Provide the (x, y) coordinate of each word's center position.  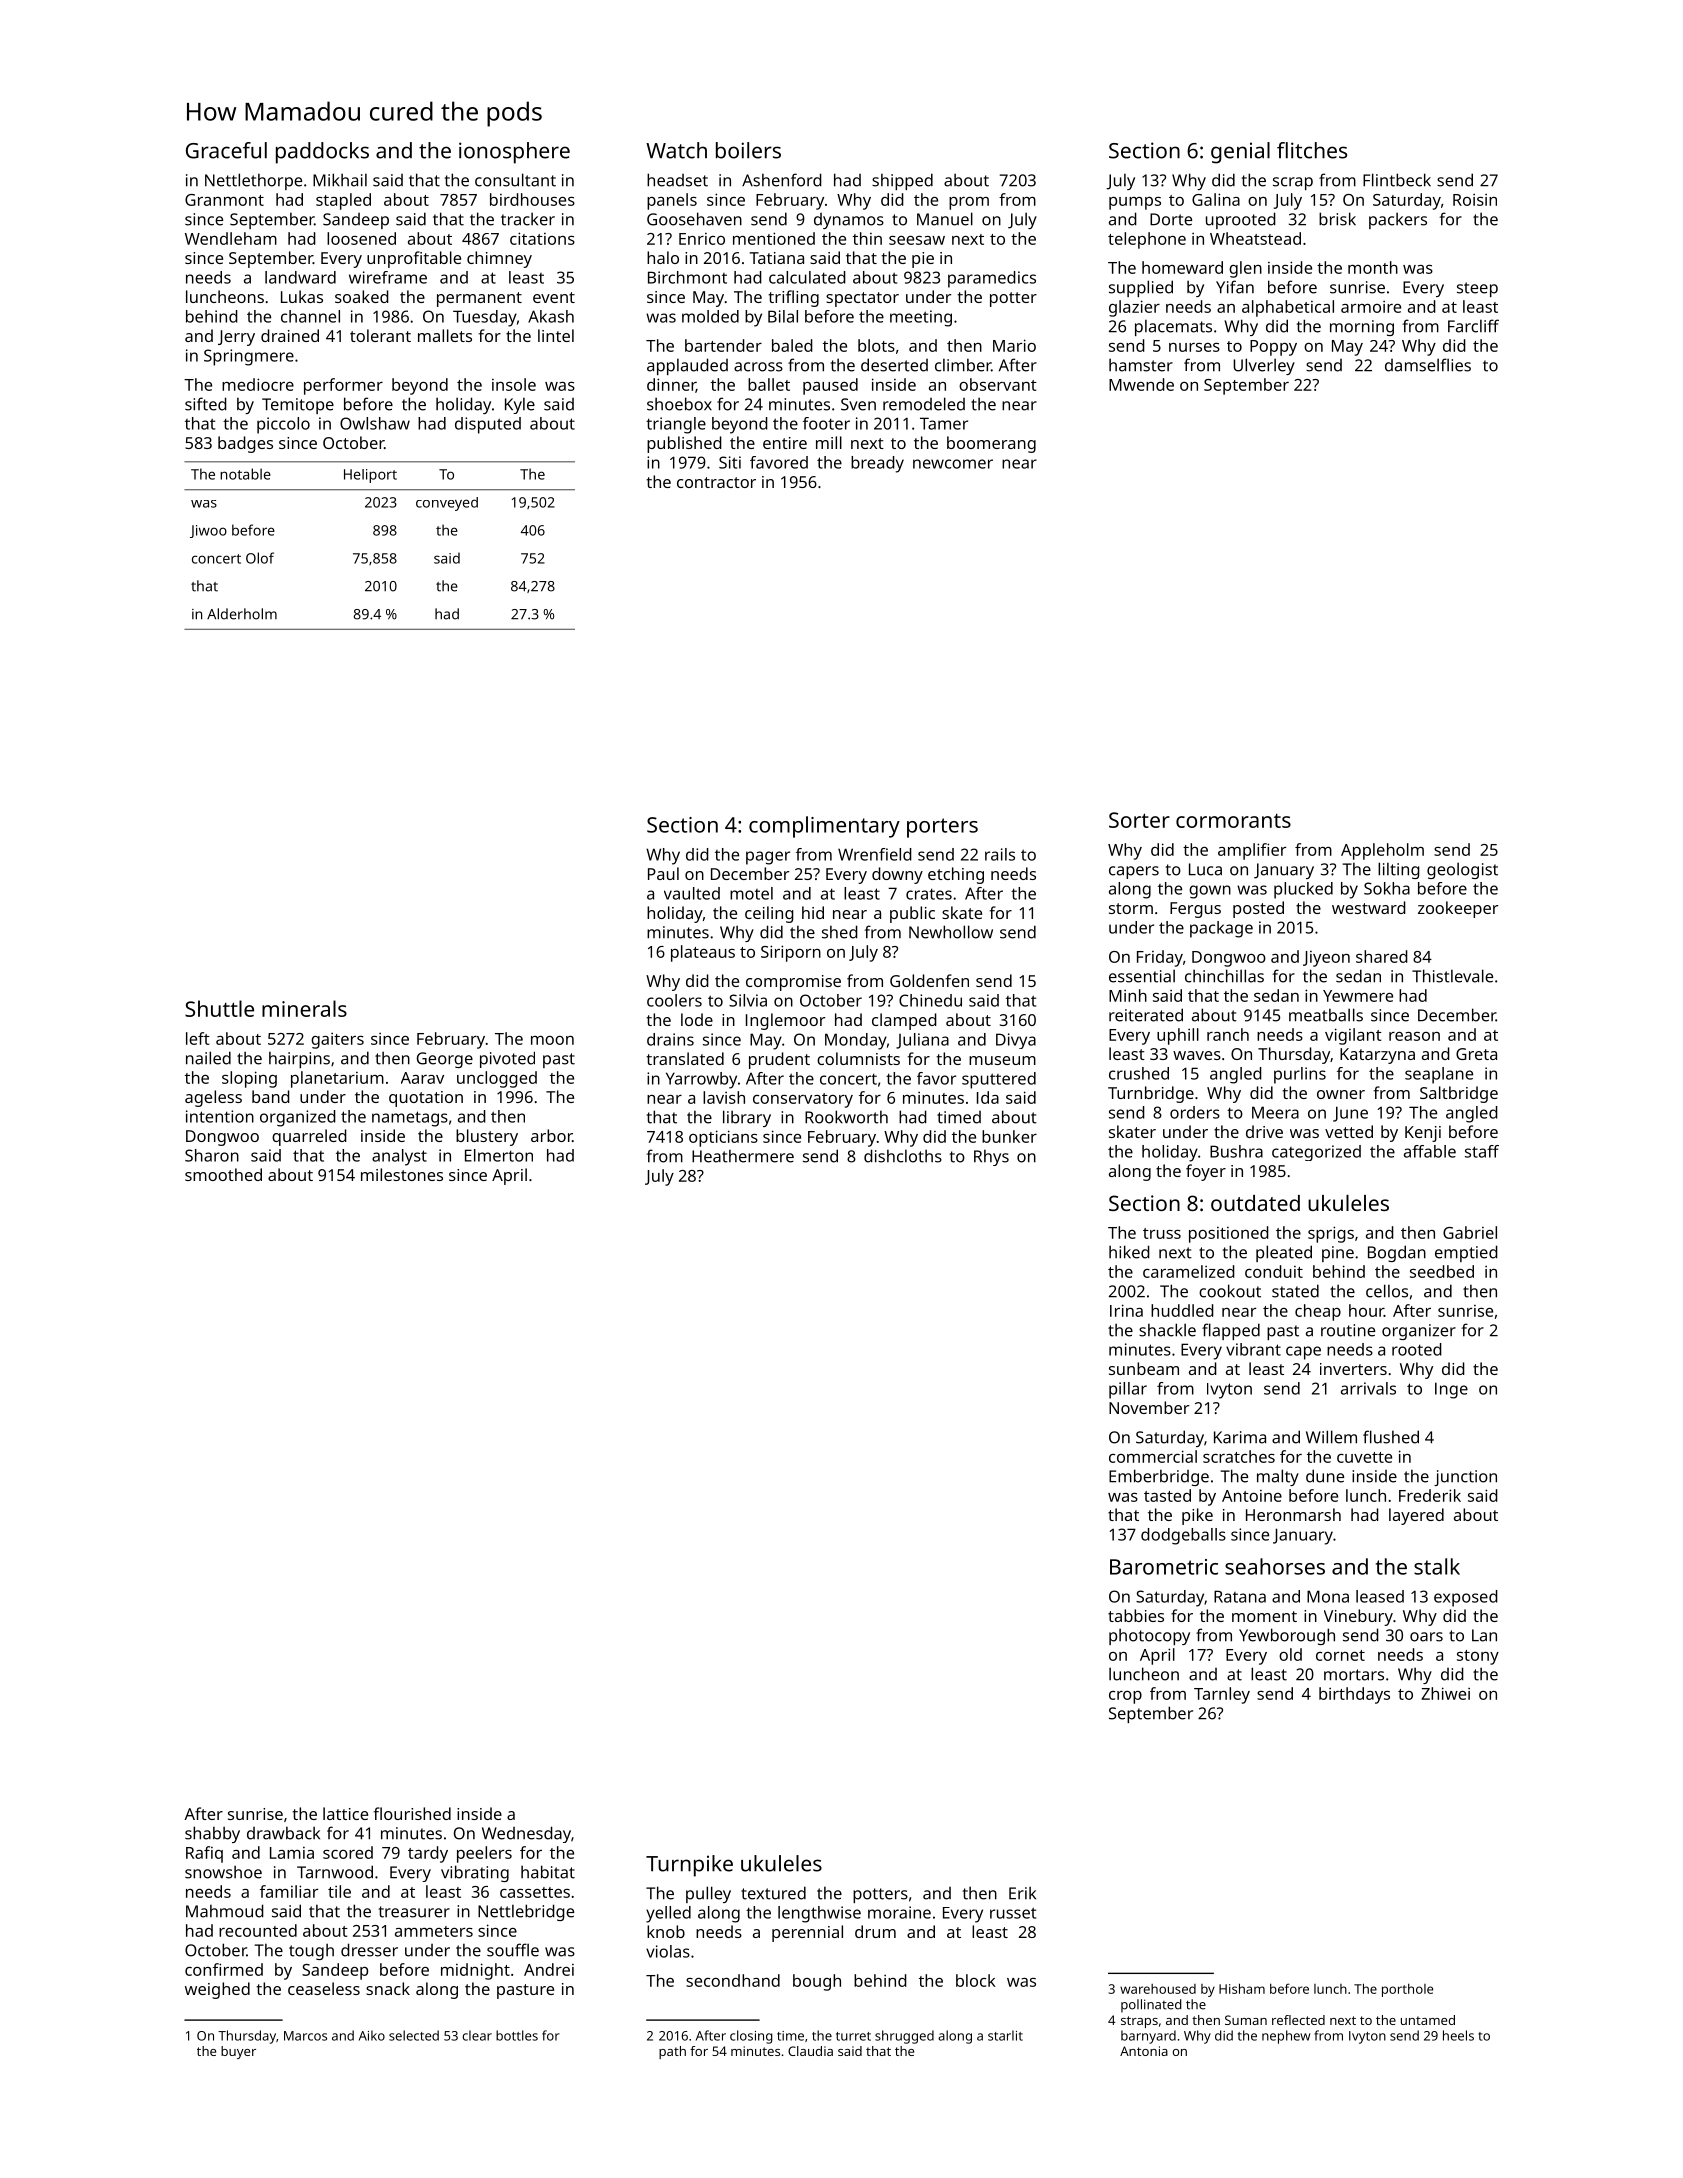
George (445, 1060)
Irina (1126, 1310)
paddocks (322, 153)
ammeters (434, 1931)
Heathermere (743, 1156)
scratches (1239, 1456)
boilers (748, 150)
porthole (1407, 1990)
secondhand (733, 1980)
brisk (1337, 219)
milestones (402, 1174)
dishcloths (903, 1156)
